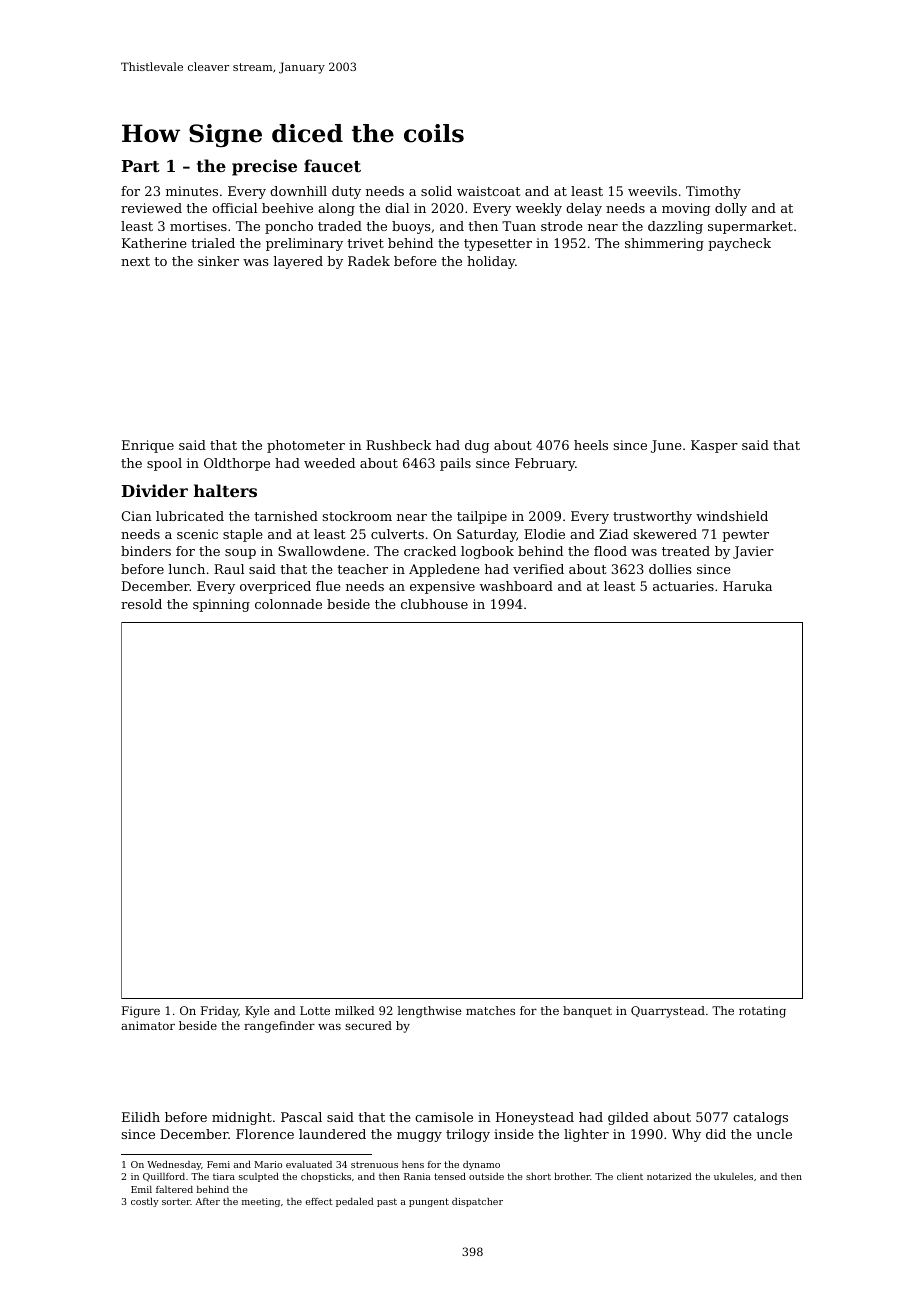 This screenshot has width=924, height=1308. Describe the element at coordinates (434, 604) in the screenshot. I see `clubhouse` at that location.
